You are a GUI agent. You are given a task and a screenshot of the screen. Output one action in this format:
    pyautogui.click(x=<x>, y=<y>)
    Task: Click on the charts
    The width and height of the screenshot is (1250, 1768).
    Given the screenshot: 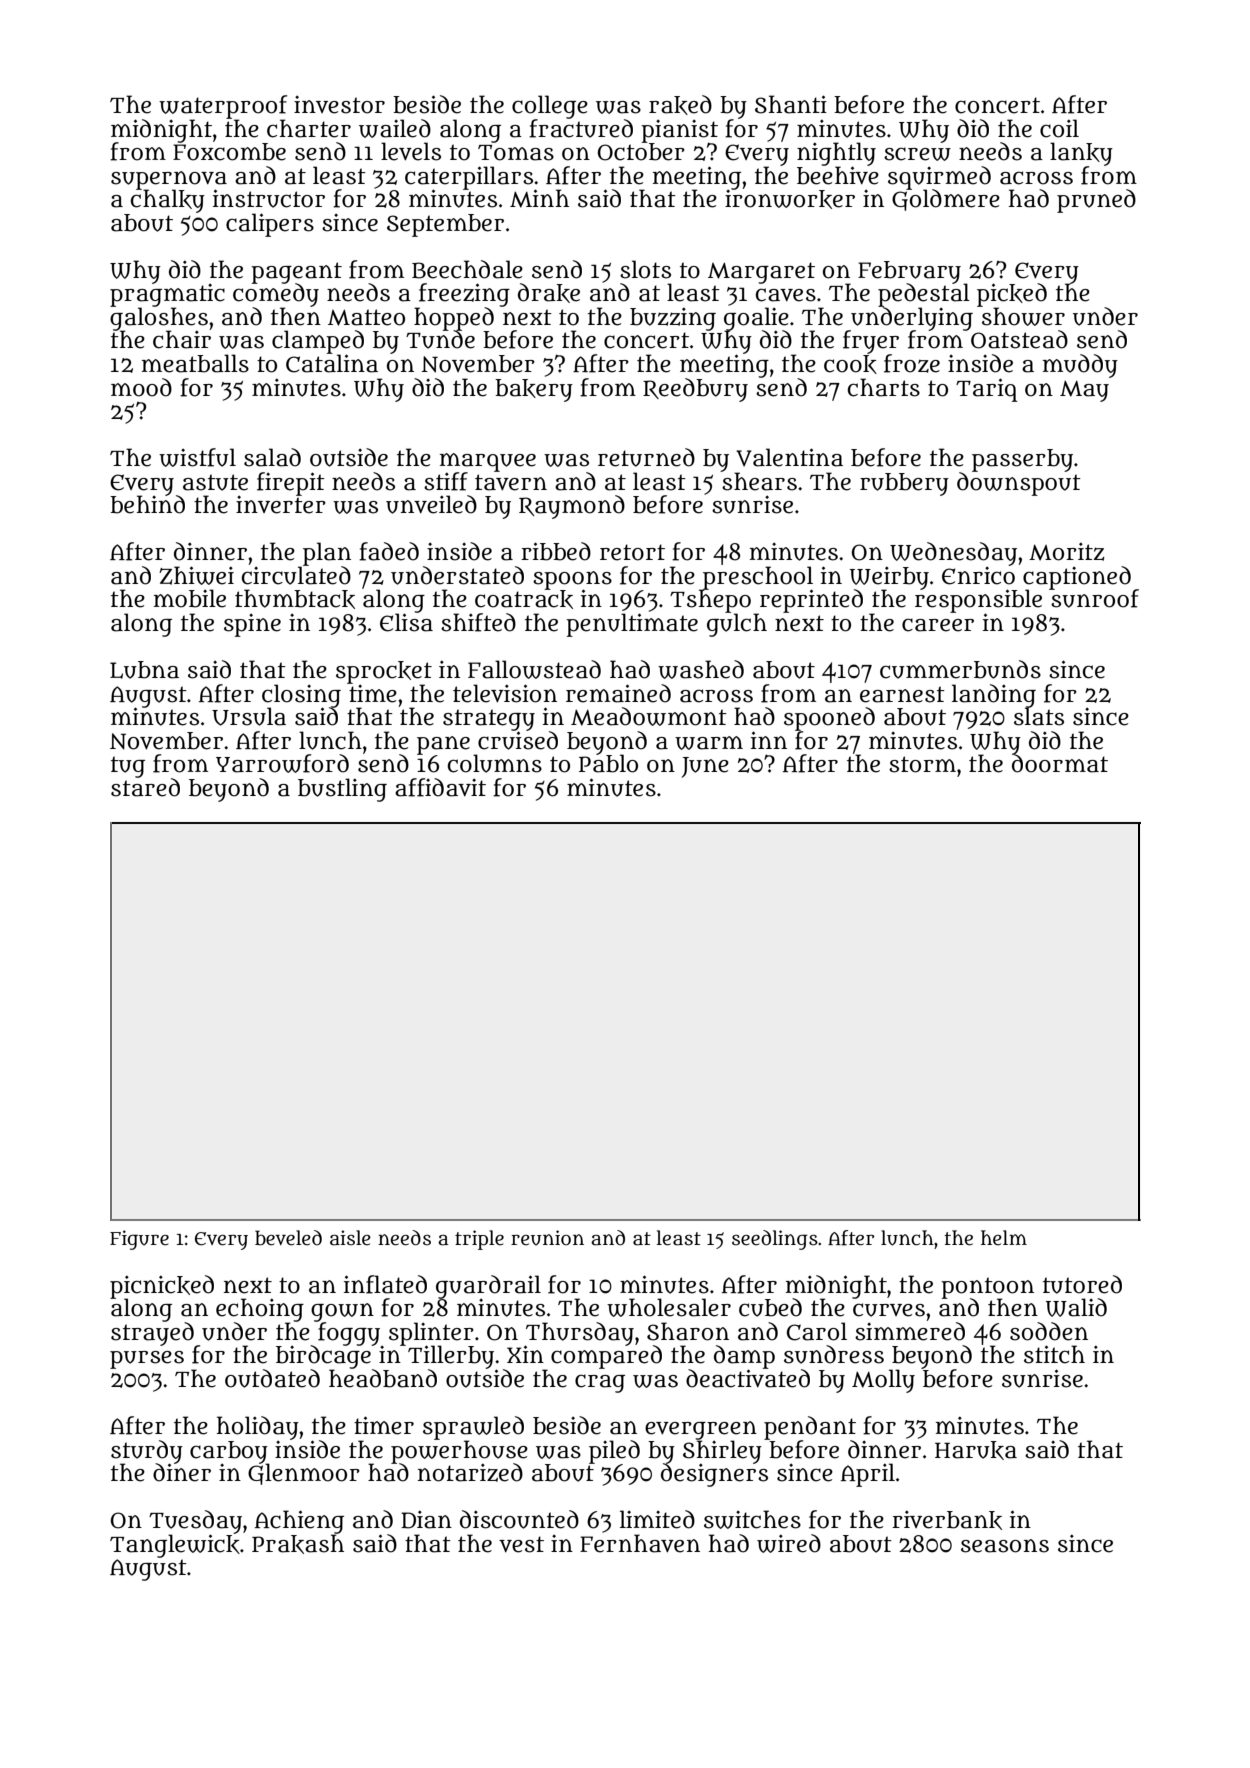 What is the action you would take?
    pyautogui.click(x=884, y=387)
